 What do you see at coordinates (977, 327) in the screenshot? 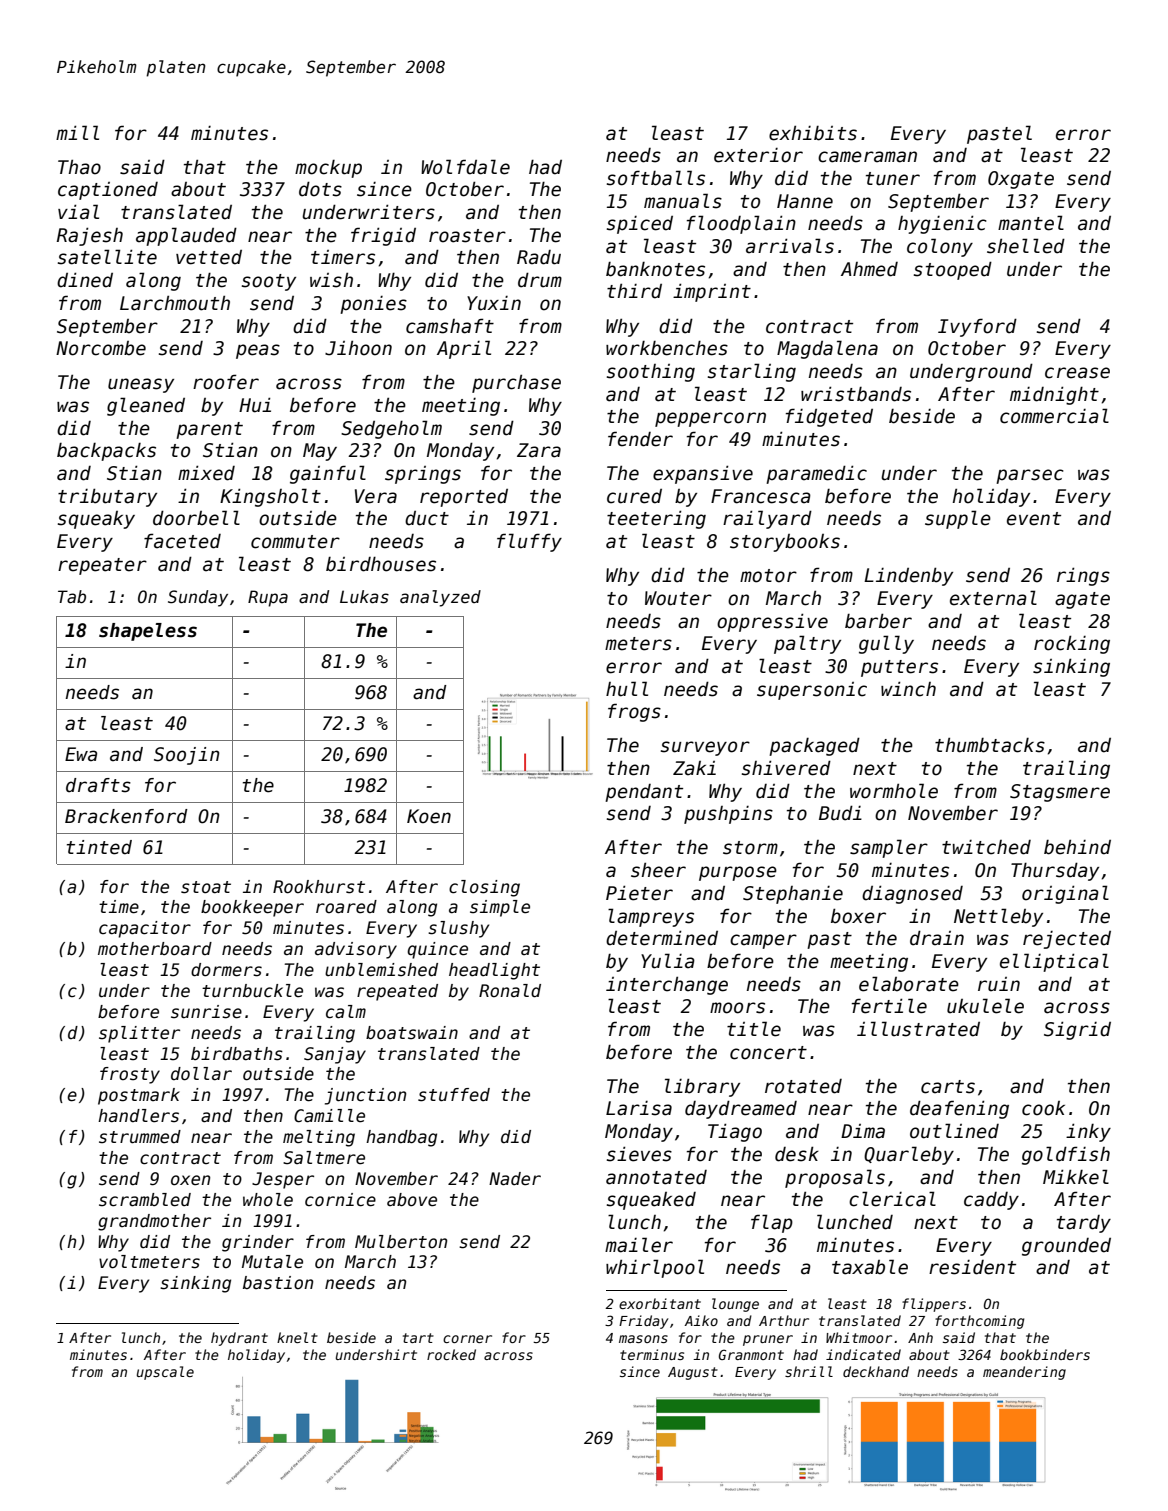
I see `Ivyford` at bounding box center [977, 327].
